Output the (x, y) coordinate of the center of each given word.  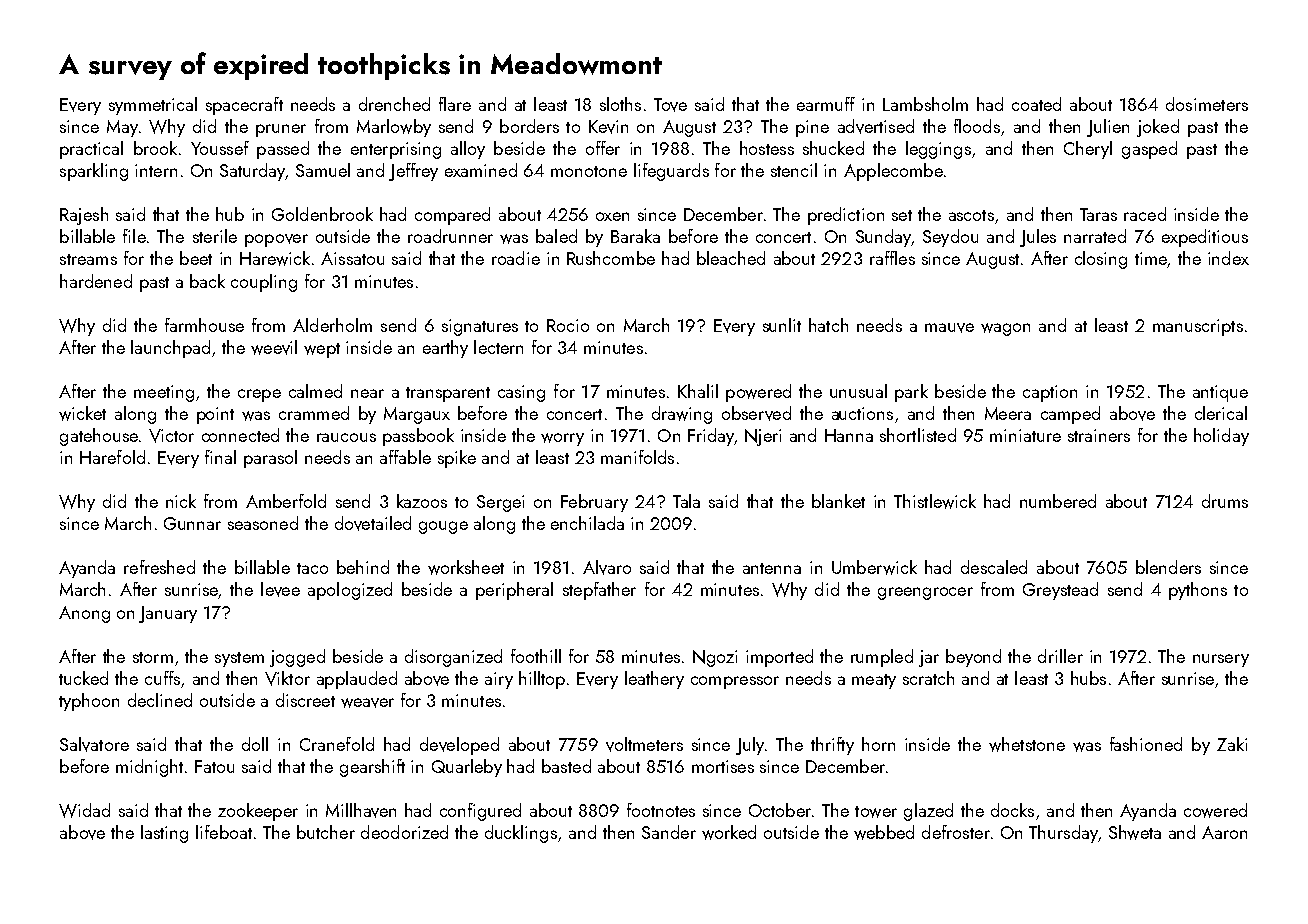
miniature (1025, 435)
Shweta (1135, 832)
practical (91, 150)
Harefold (112, 457)
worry (562, 439)
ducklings (521, 834)
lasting (164, 834)
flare (455, 104)
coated (1036, 104)
